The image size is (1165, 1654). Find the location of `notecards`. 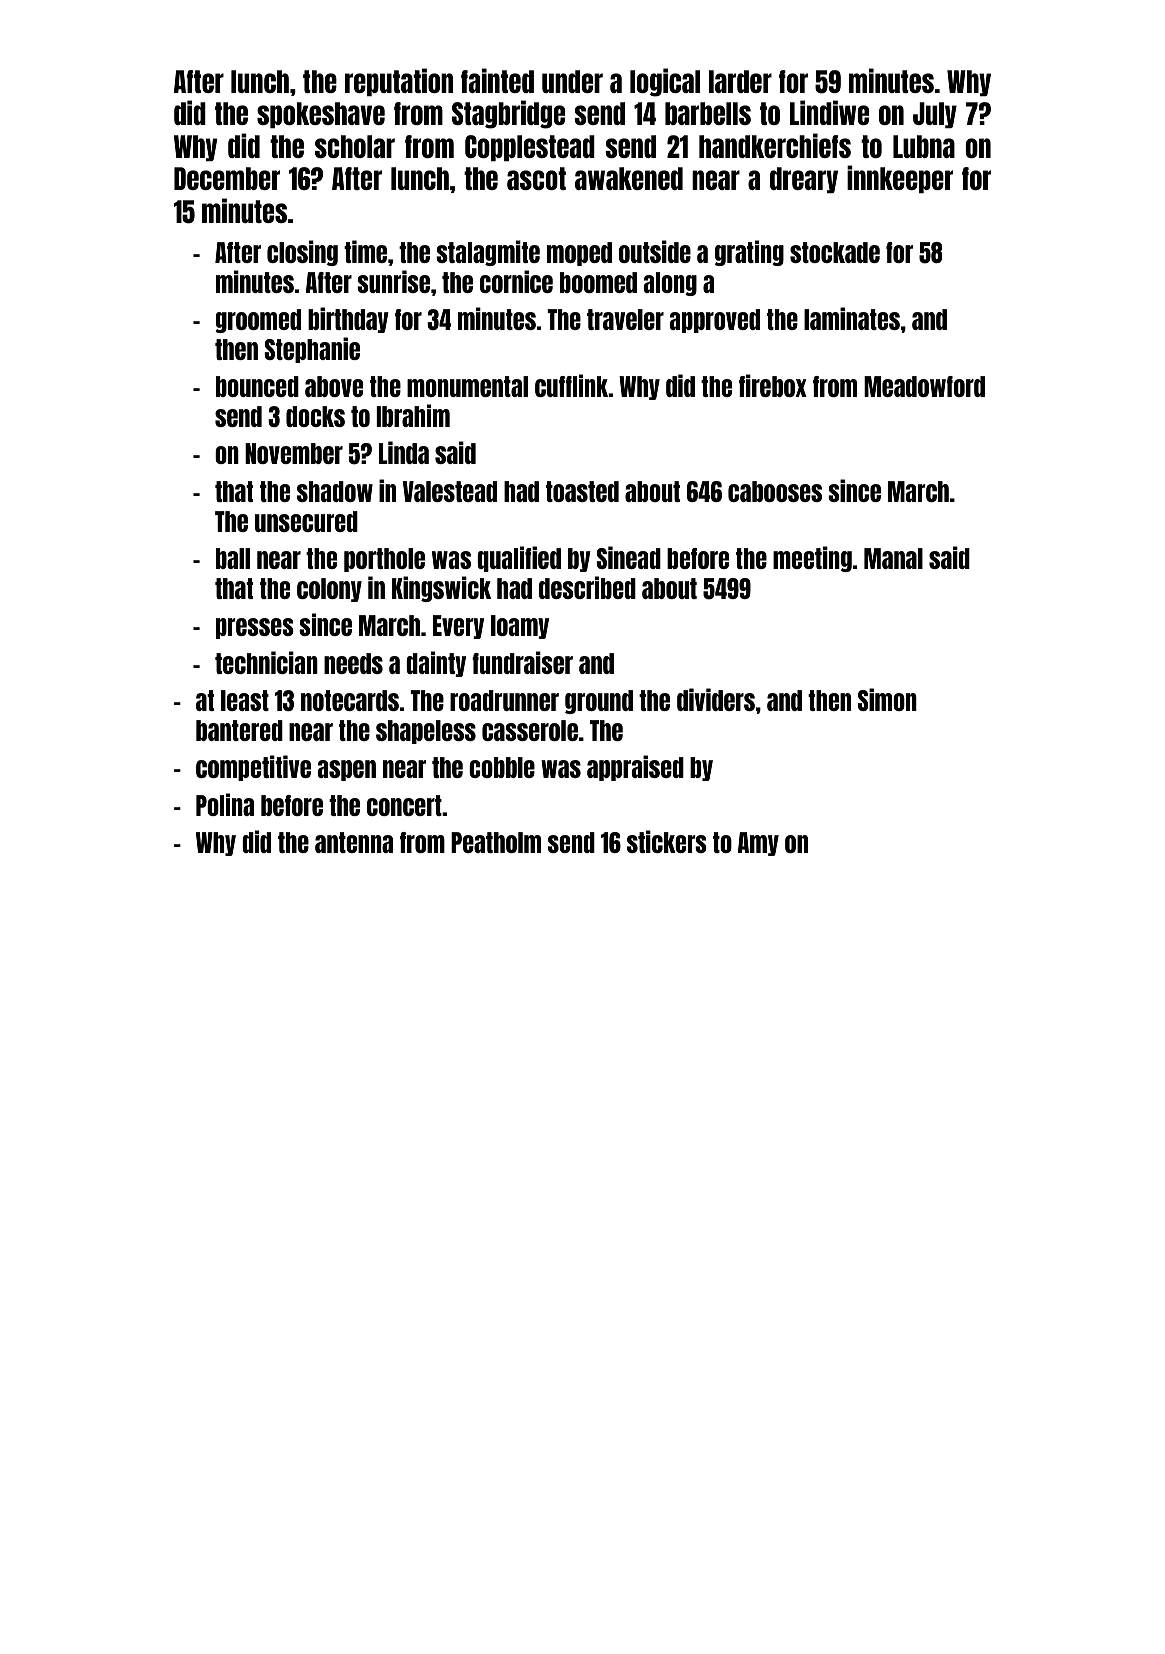

notecards is located at coordinates (350, 700).
